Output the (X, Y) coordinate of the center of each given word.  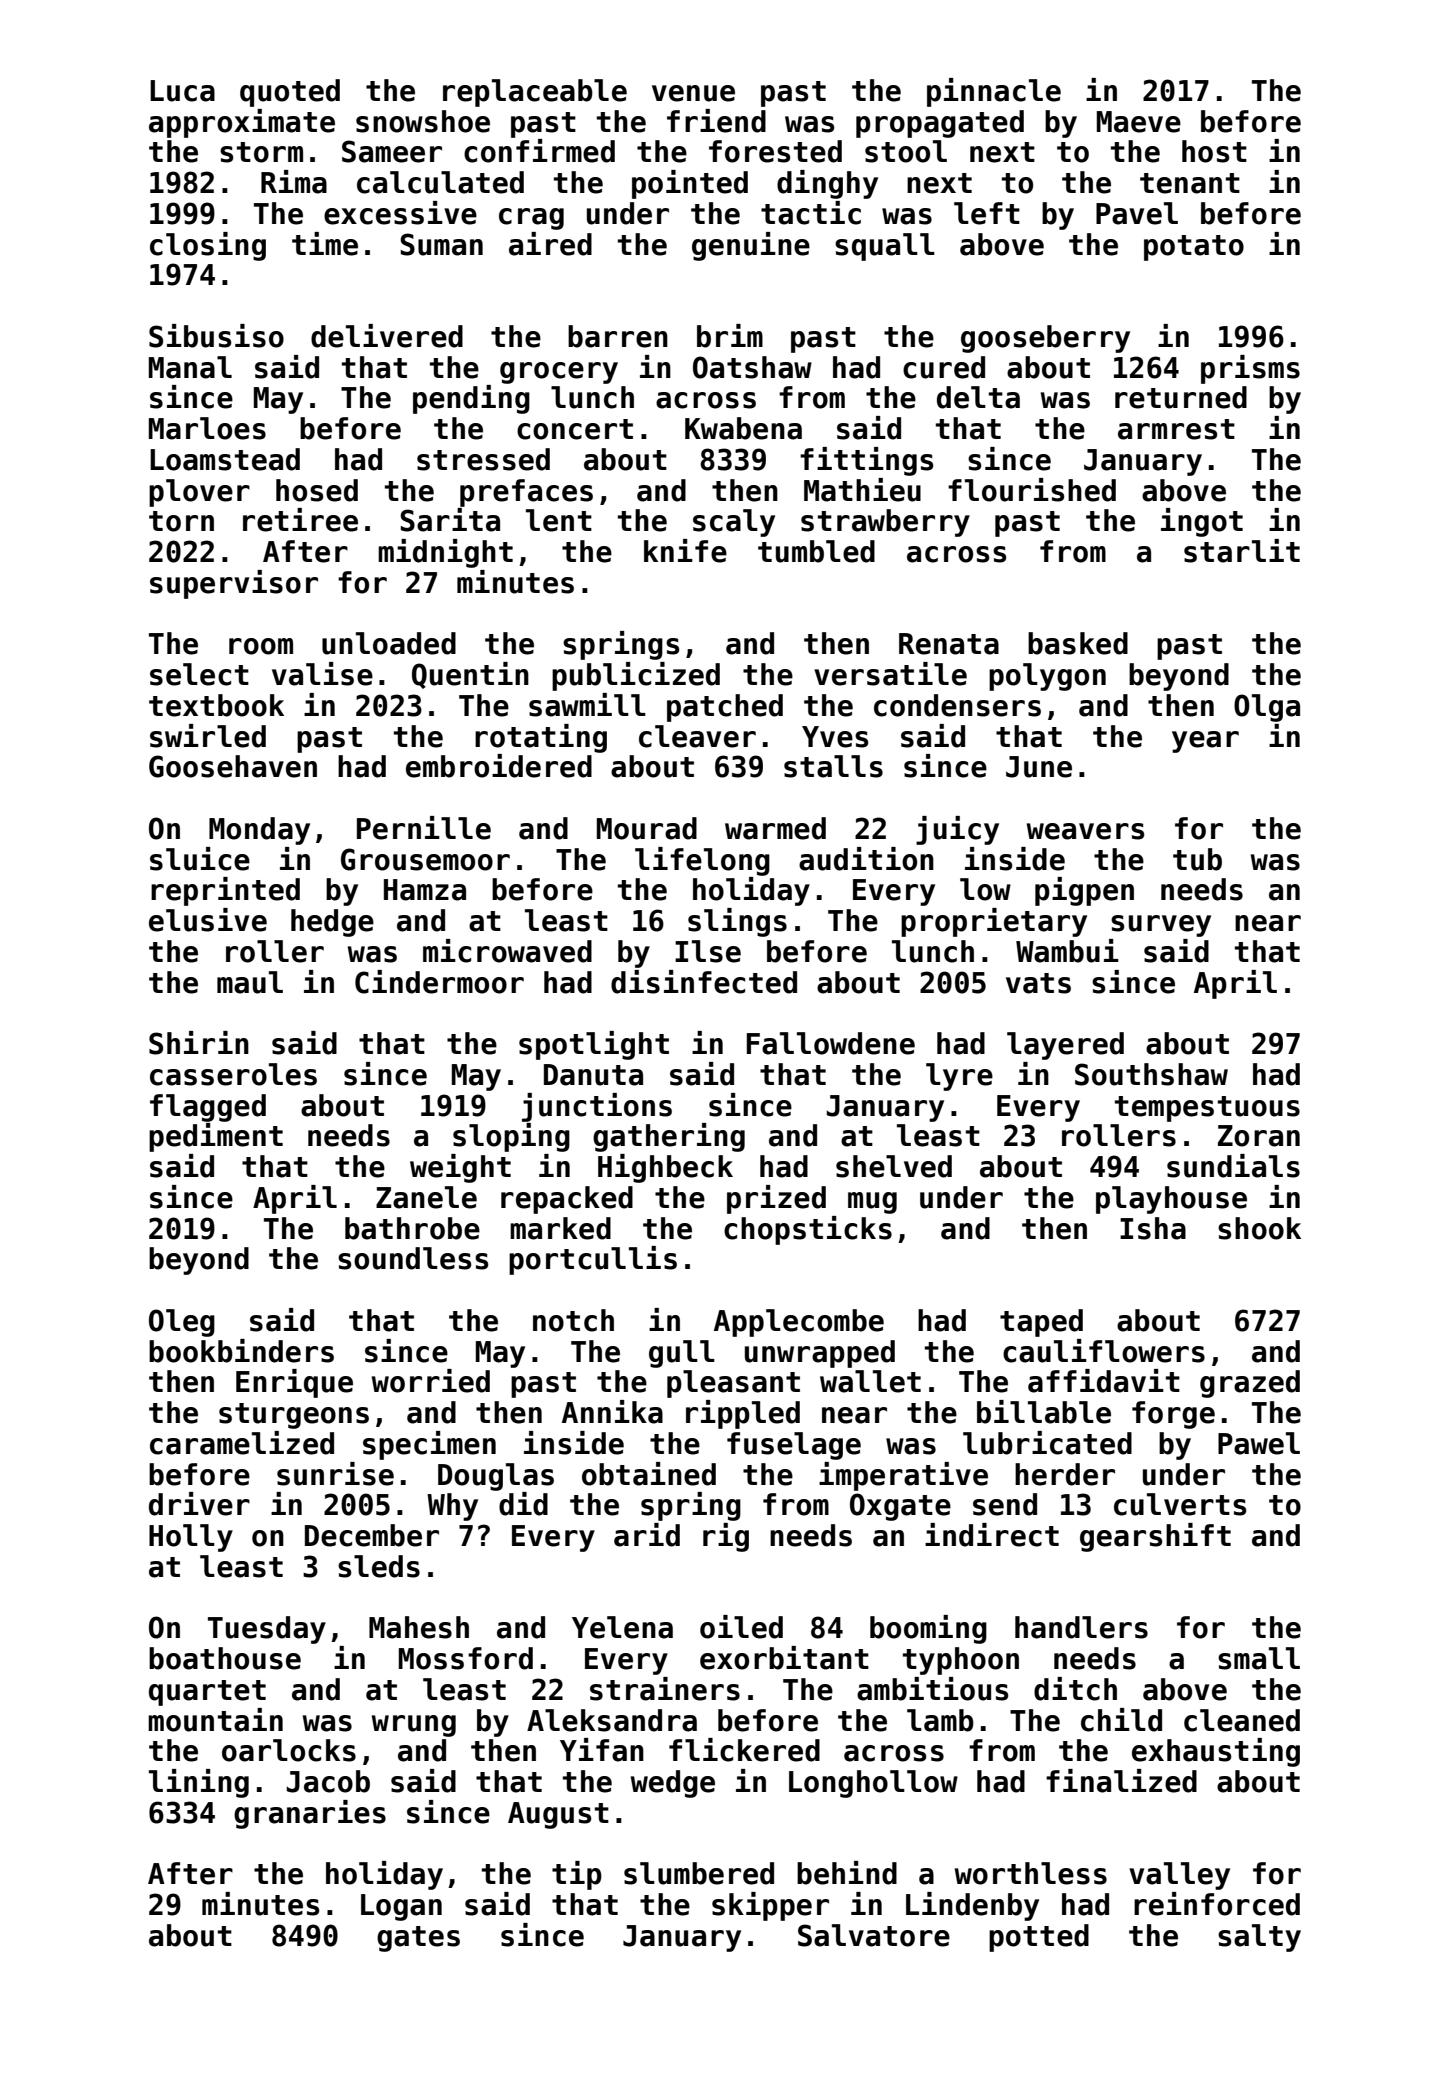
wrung (414, 1726)
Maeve (1139, 122)
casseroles (233, 1074)
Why (452, 1507)
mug (872, 1203)
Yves (835, 737)
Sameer (392, 151)
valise (322, 674)
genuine (751, 246)
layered (1065, 1046)
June (1039, 767)
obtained (649, 1474)
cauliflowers (1104, 1351)
